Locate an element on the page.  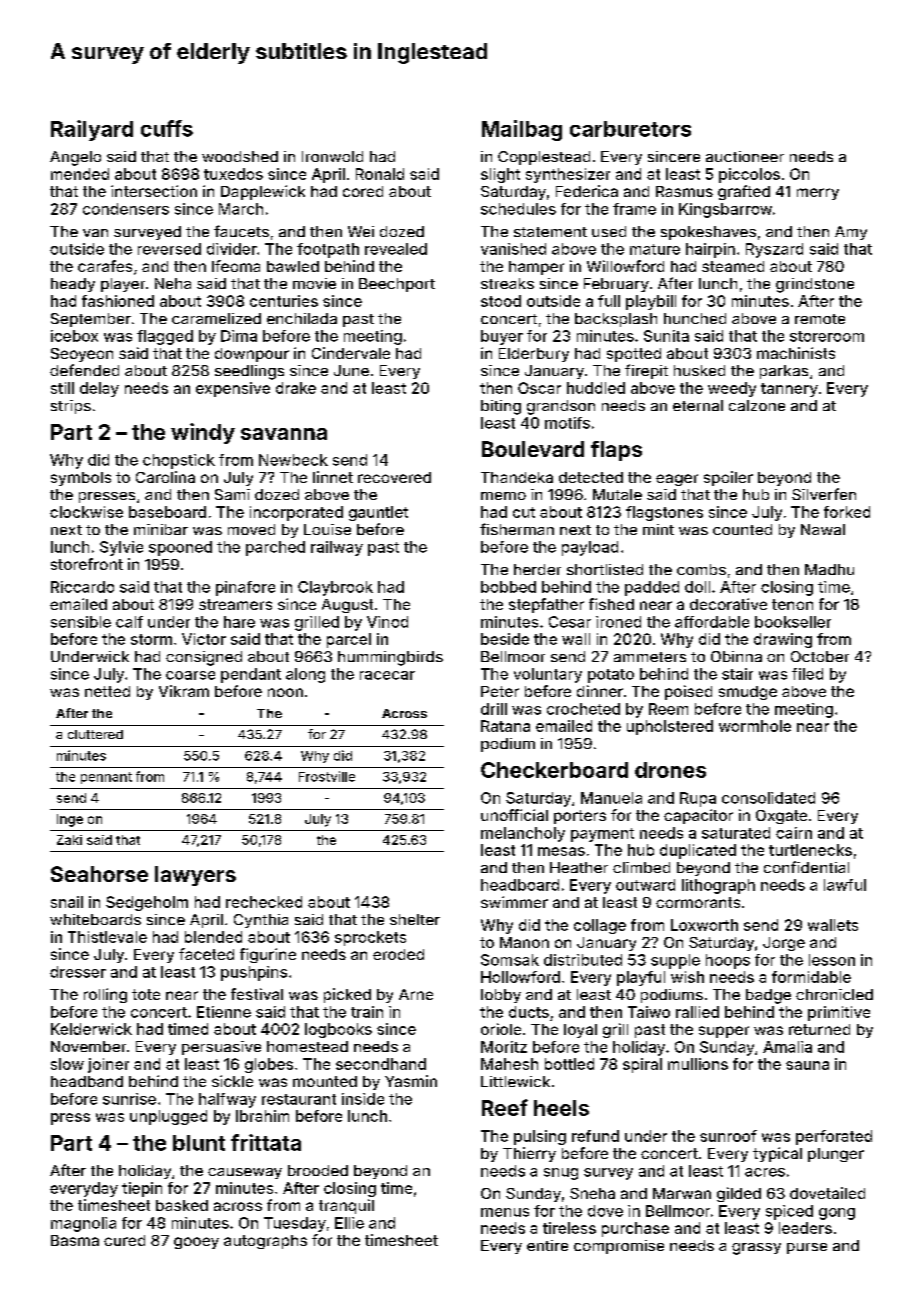
Dapplewick is located at coordinates (263, 192).
